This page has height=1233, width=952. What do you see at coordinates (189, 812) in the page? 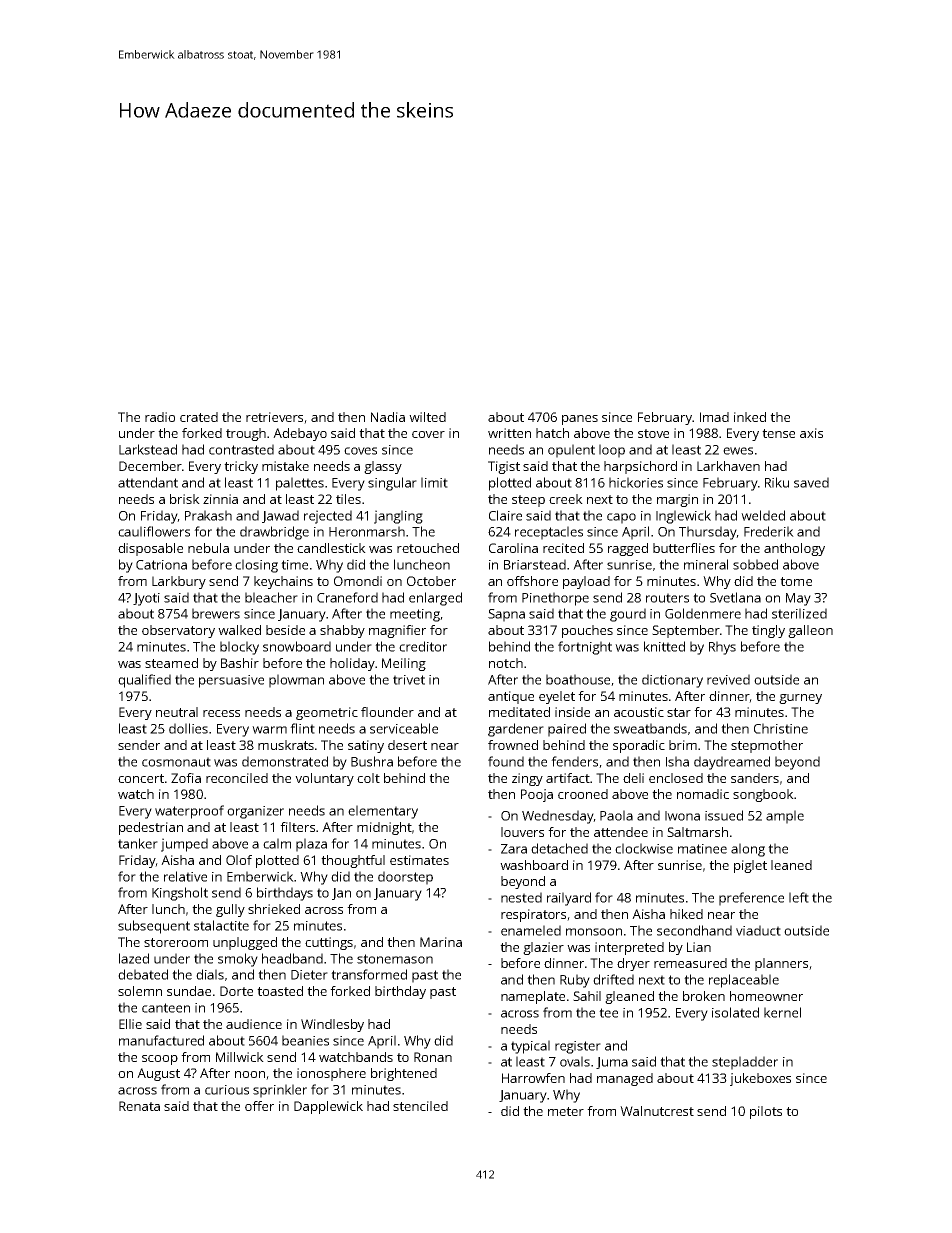
I see `waterproof` at bounding box center [189, 812].
